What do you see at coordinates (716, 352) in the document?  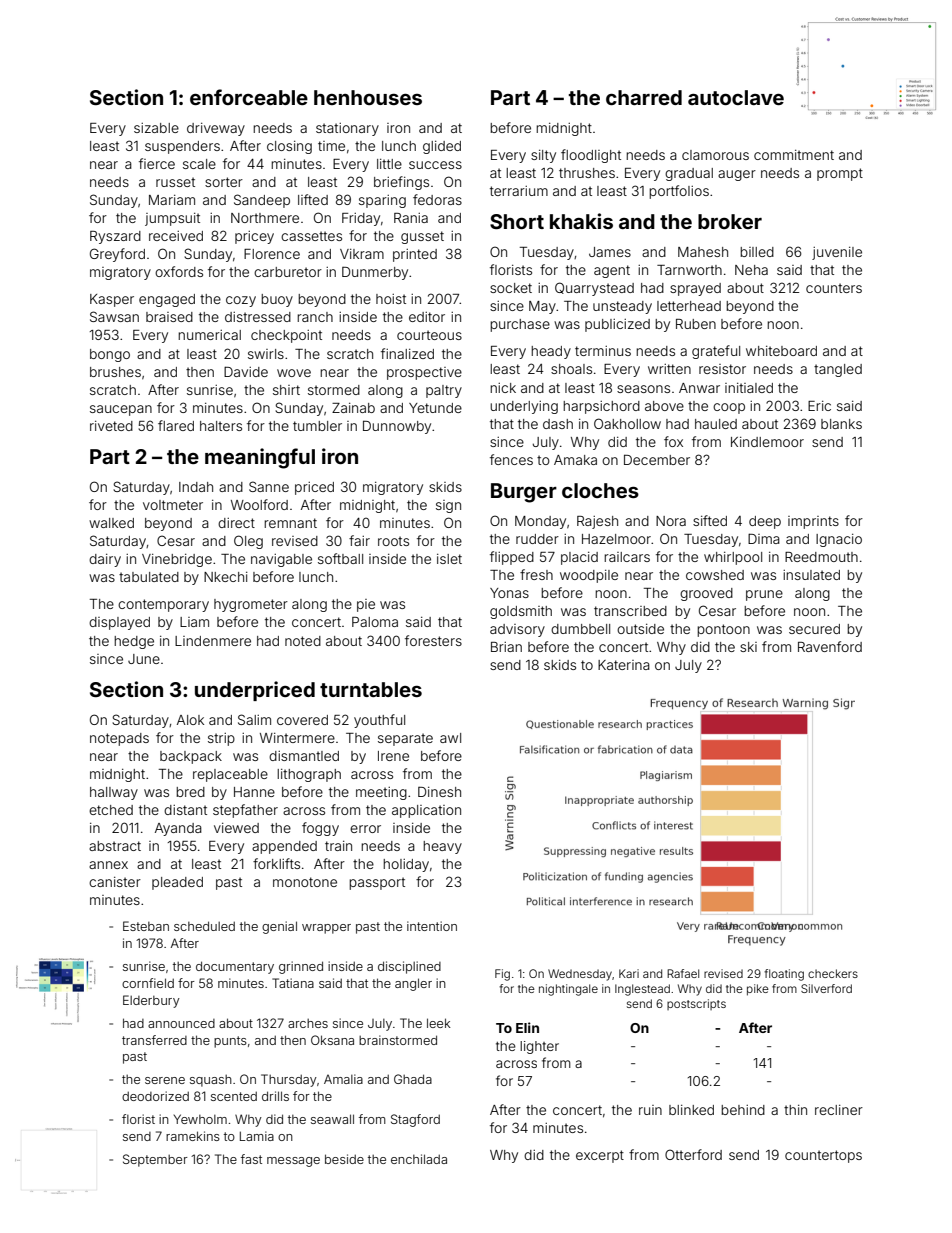 I see `grateful` at bounding box center [716, 352].
